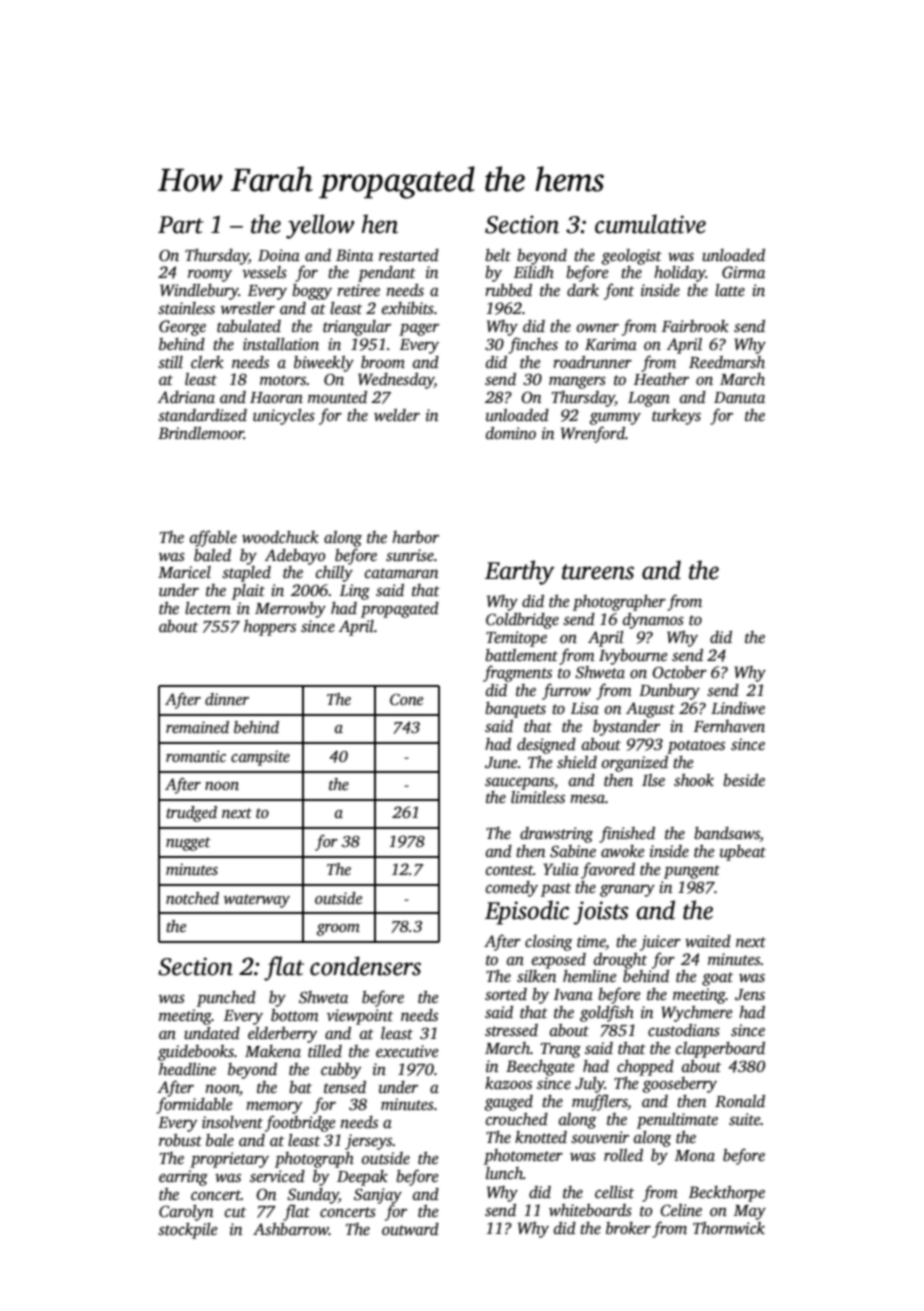  Describe the element at coordinates (406, 700) in the screenshot. I see `Cone` at that location.
